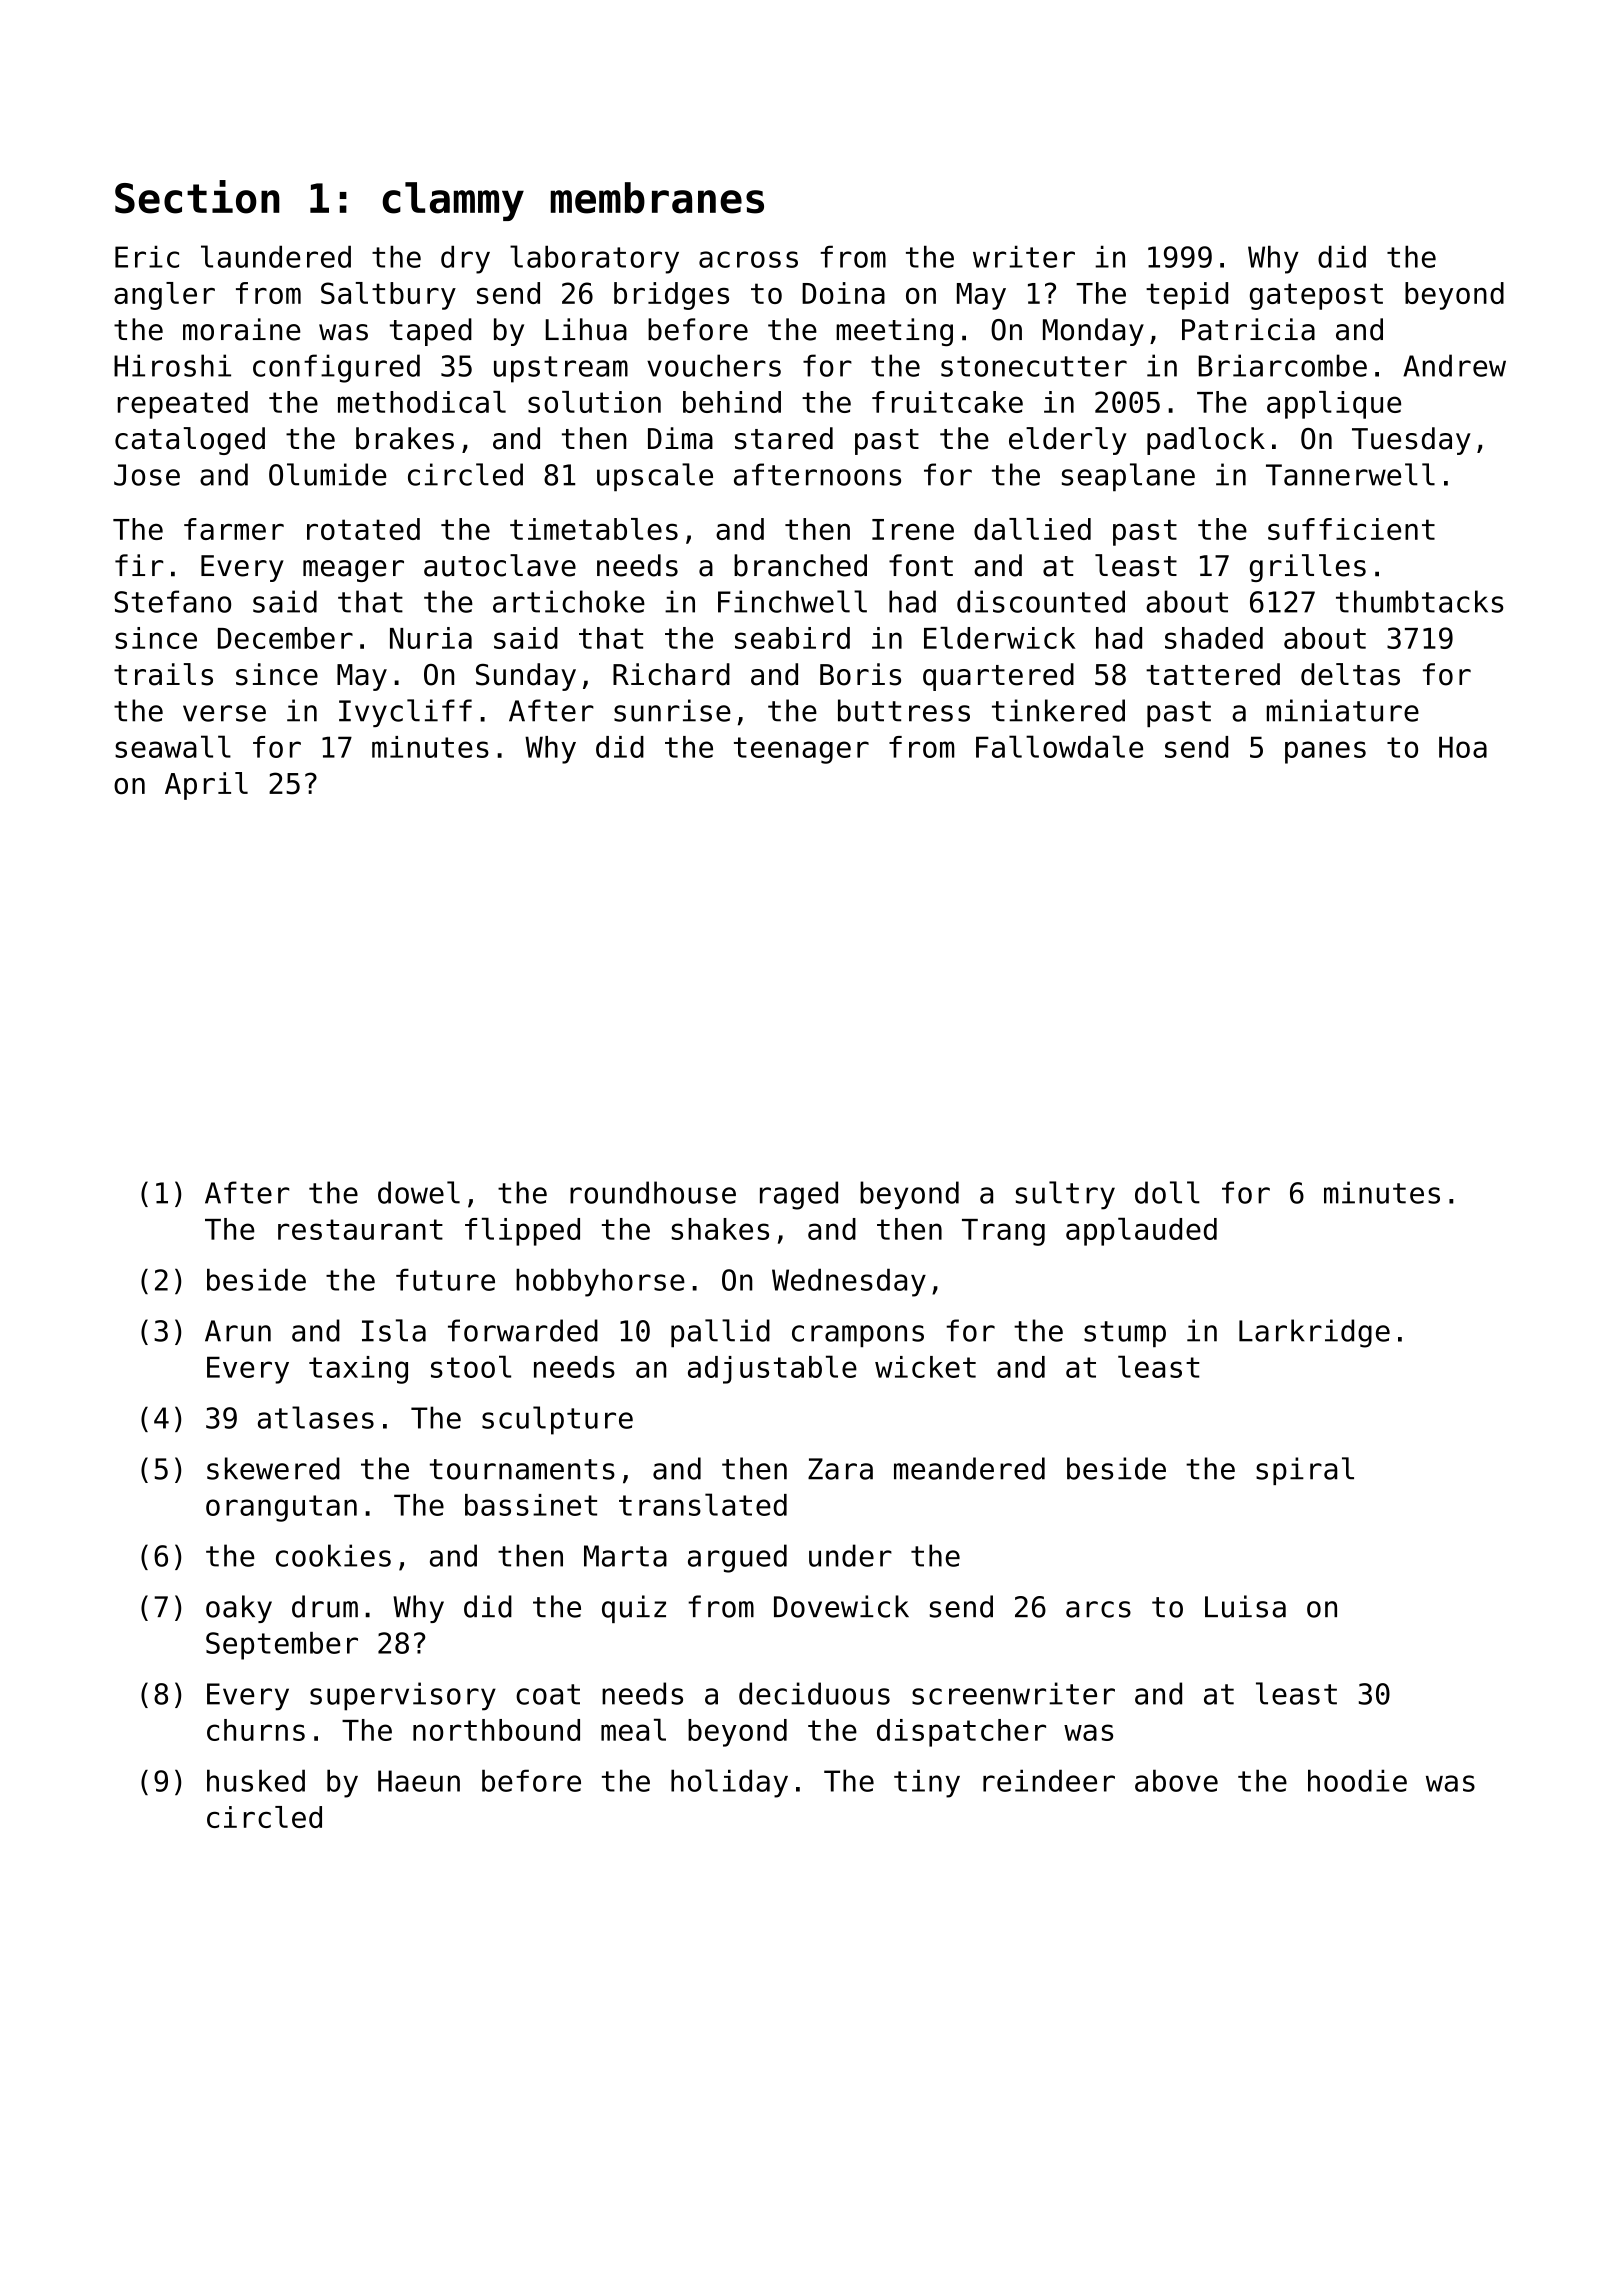 The image size is (1620, 2292). What do you see at coordinates (653, 1192) in the screenshot?
I see `roundhouse` at bounding box center [653, 1192].
